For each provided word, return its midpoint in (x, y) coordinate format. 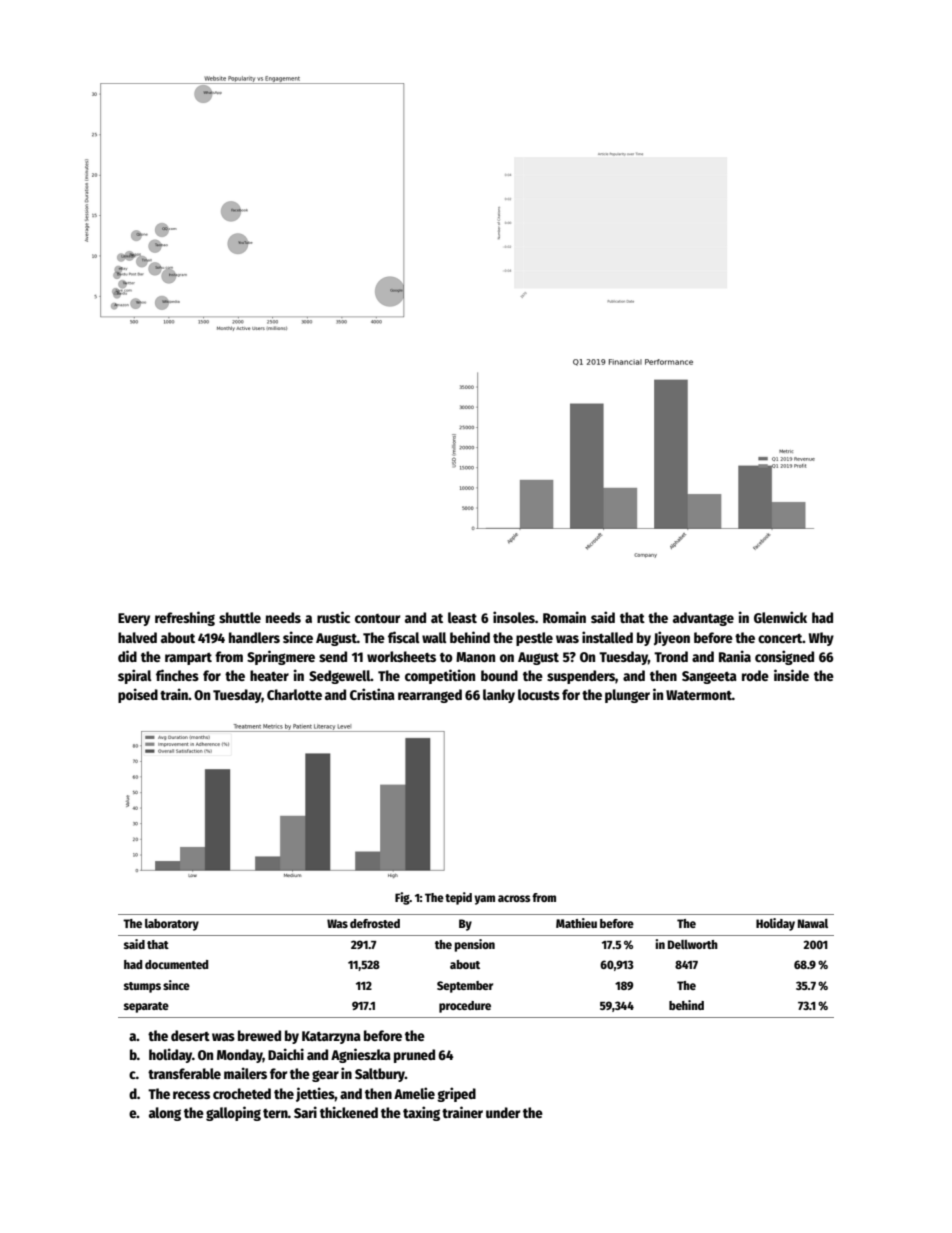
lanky (499, 696)
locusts (539, 694)
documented (176, 964)
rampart (188, 659)
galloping (233, 1113)
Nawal (813, 923)
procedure (465, 1007)
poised (138, 695)
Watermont (699, 695)
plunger (627, 696)
